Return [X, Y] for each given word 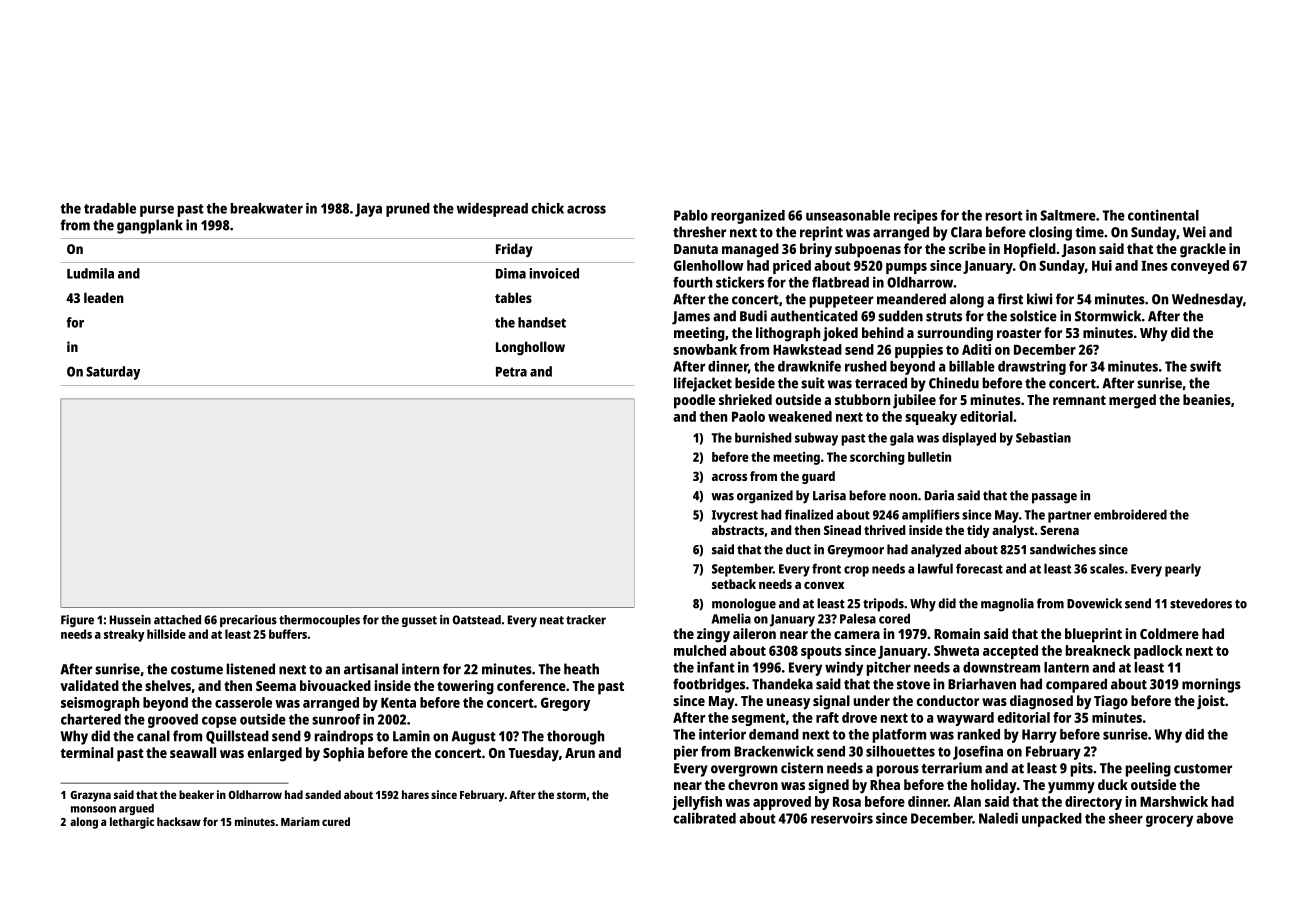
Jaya [368, 210]
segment [758, 719]
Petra [511, 372]
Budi [753, 316]
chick [547, 208]
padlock [1158, 652]
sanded [323, 794]
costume [197, 670]
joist [1211, 702]
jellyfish [697, 803]
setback [734, 584]
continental [1163, 215]
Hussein [130, 620]
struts [944, 317]
